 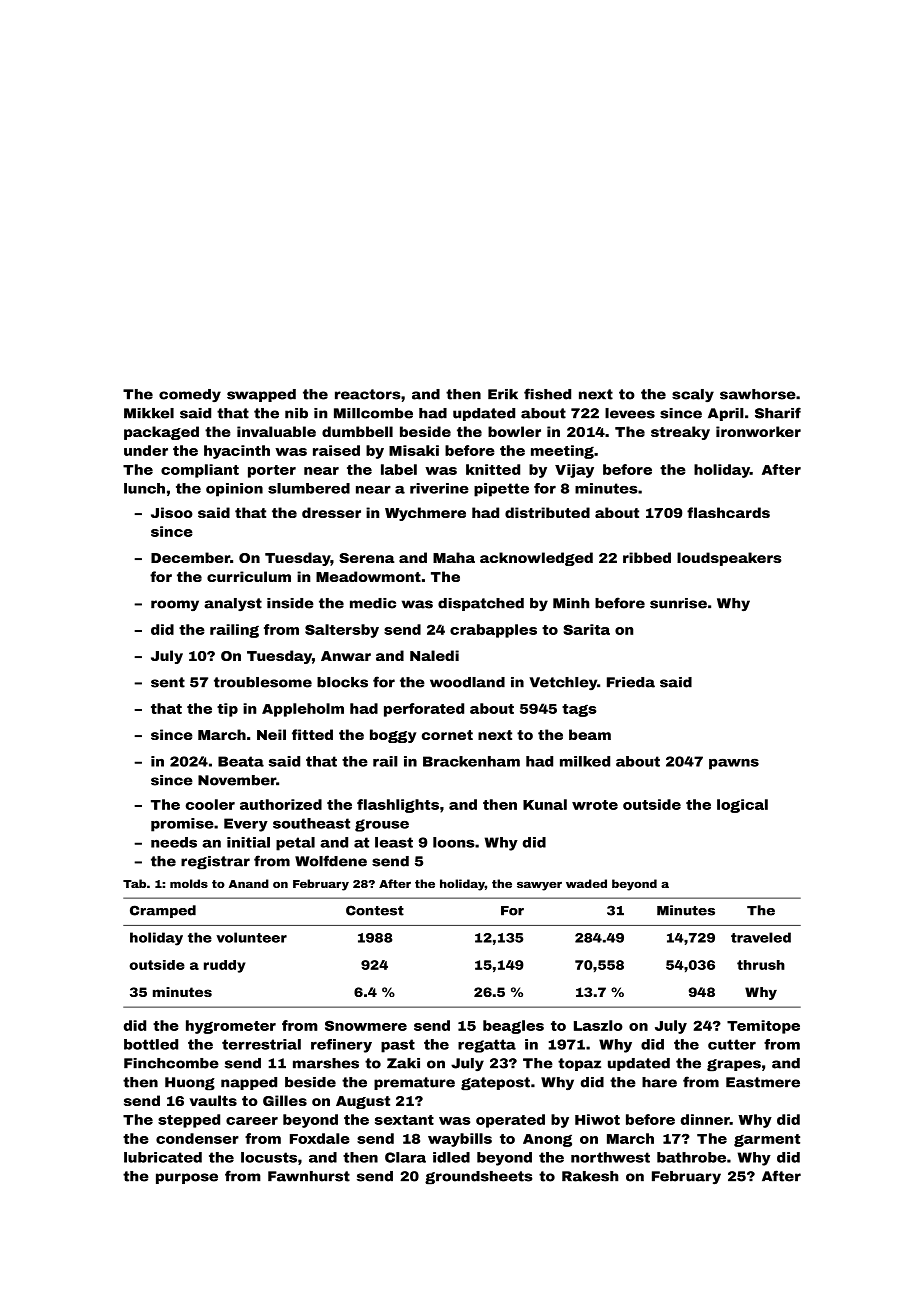 What do you see at coordinates (680, 433) in the page?
I see `streaky` at bounding box center [680, 433].
